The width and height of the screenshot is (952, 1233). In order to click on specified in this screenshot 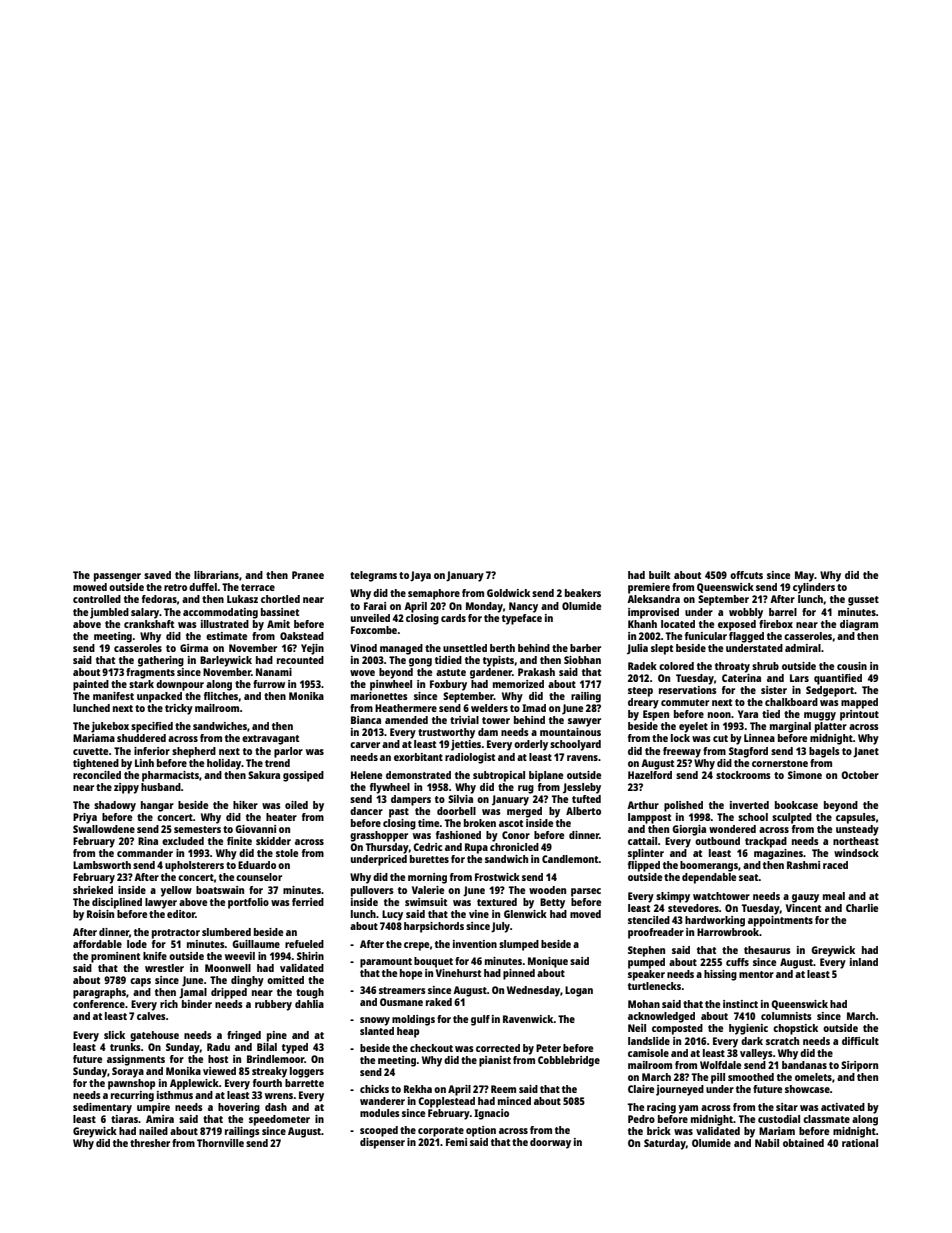, I will do `click(152, 727)`.
